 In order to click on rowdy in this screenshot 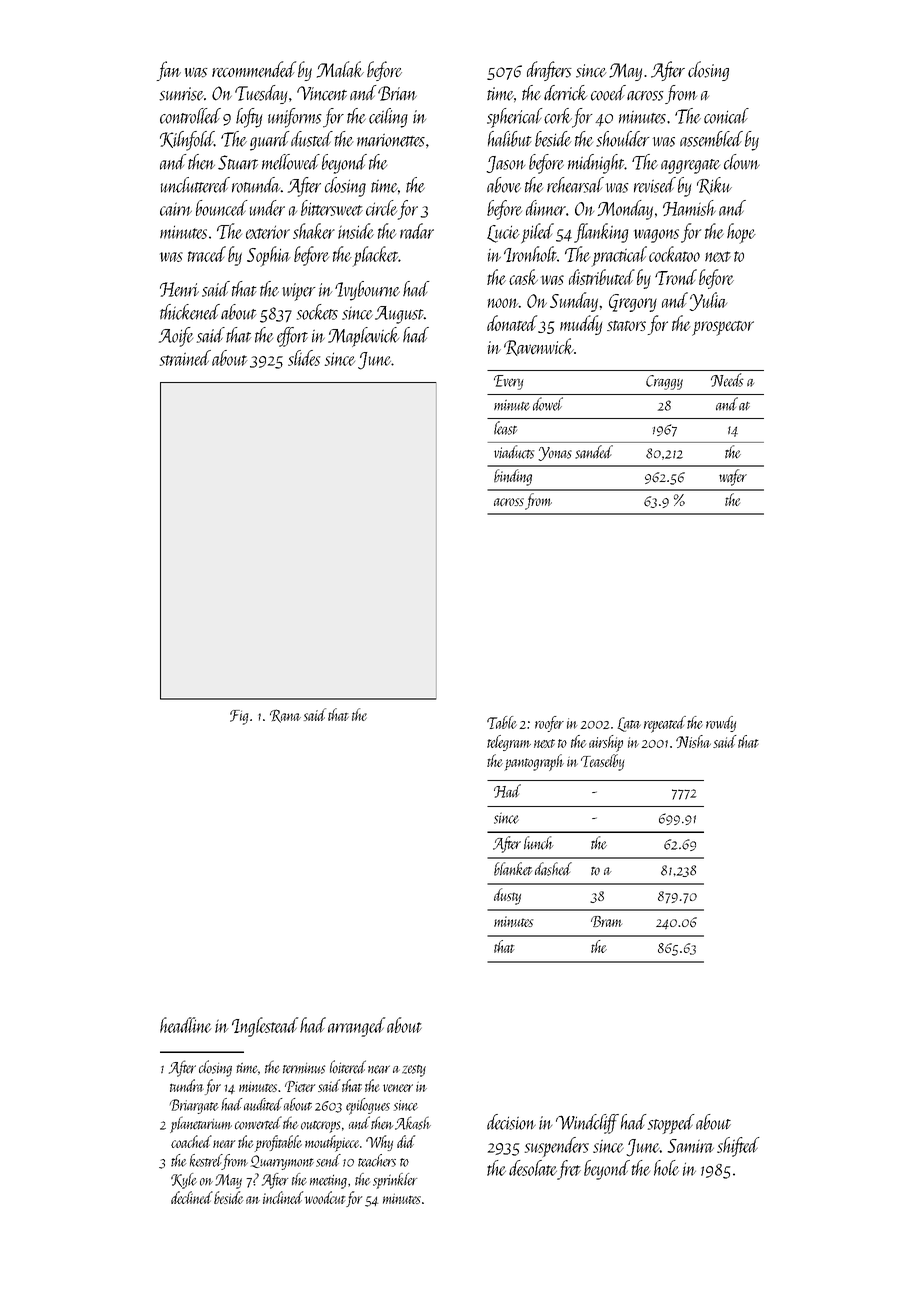, I will do `click(721, 724)`.
